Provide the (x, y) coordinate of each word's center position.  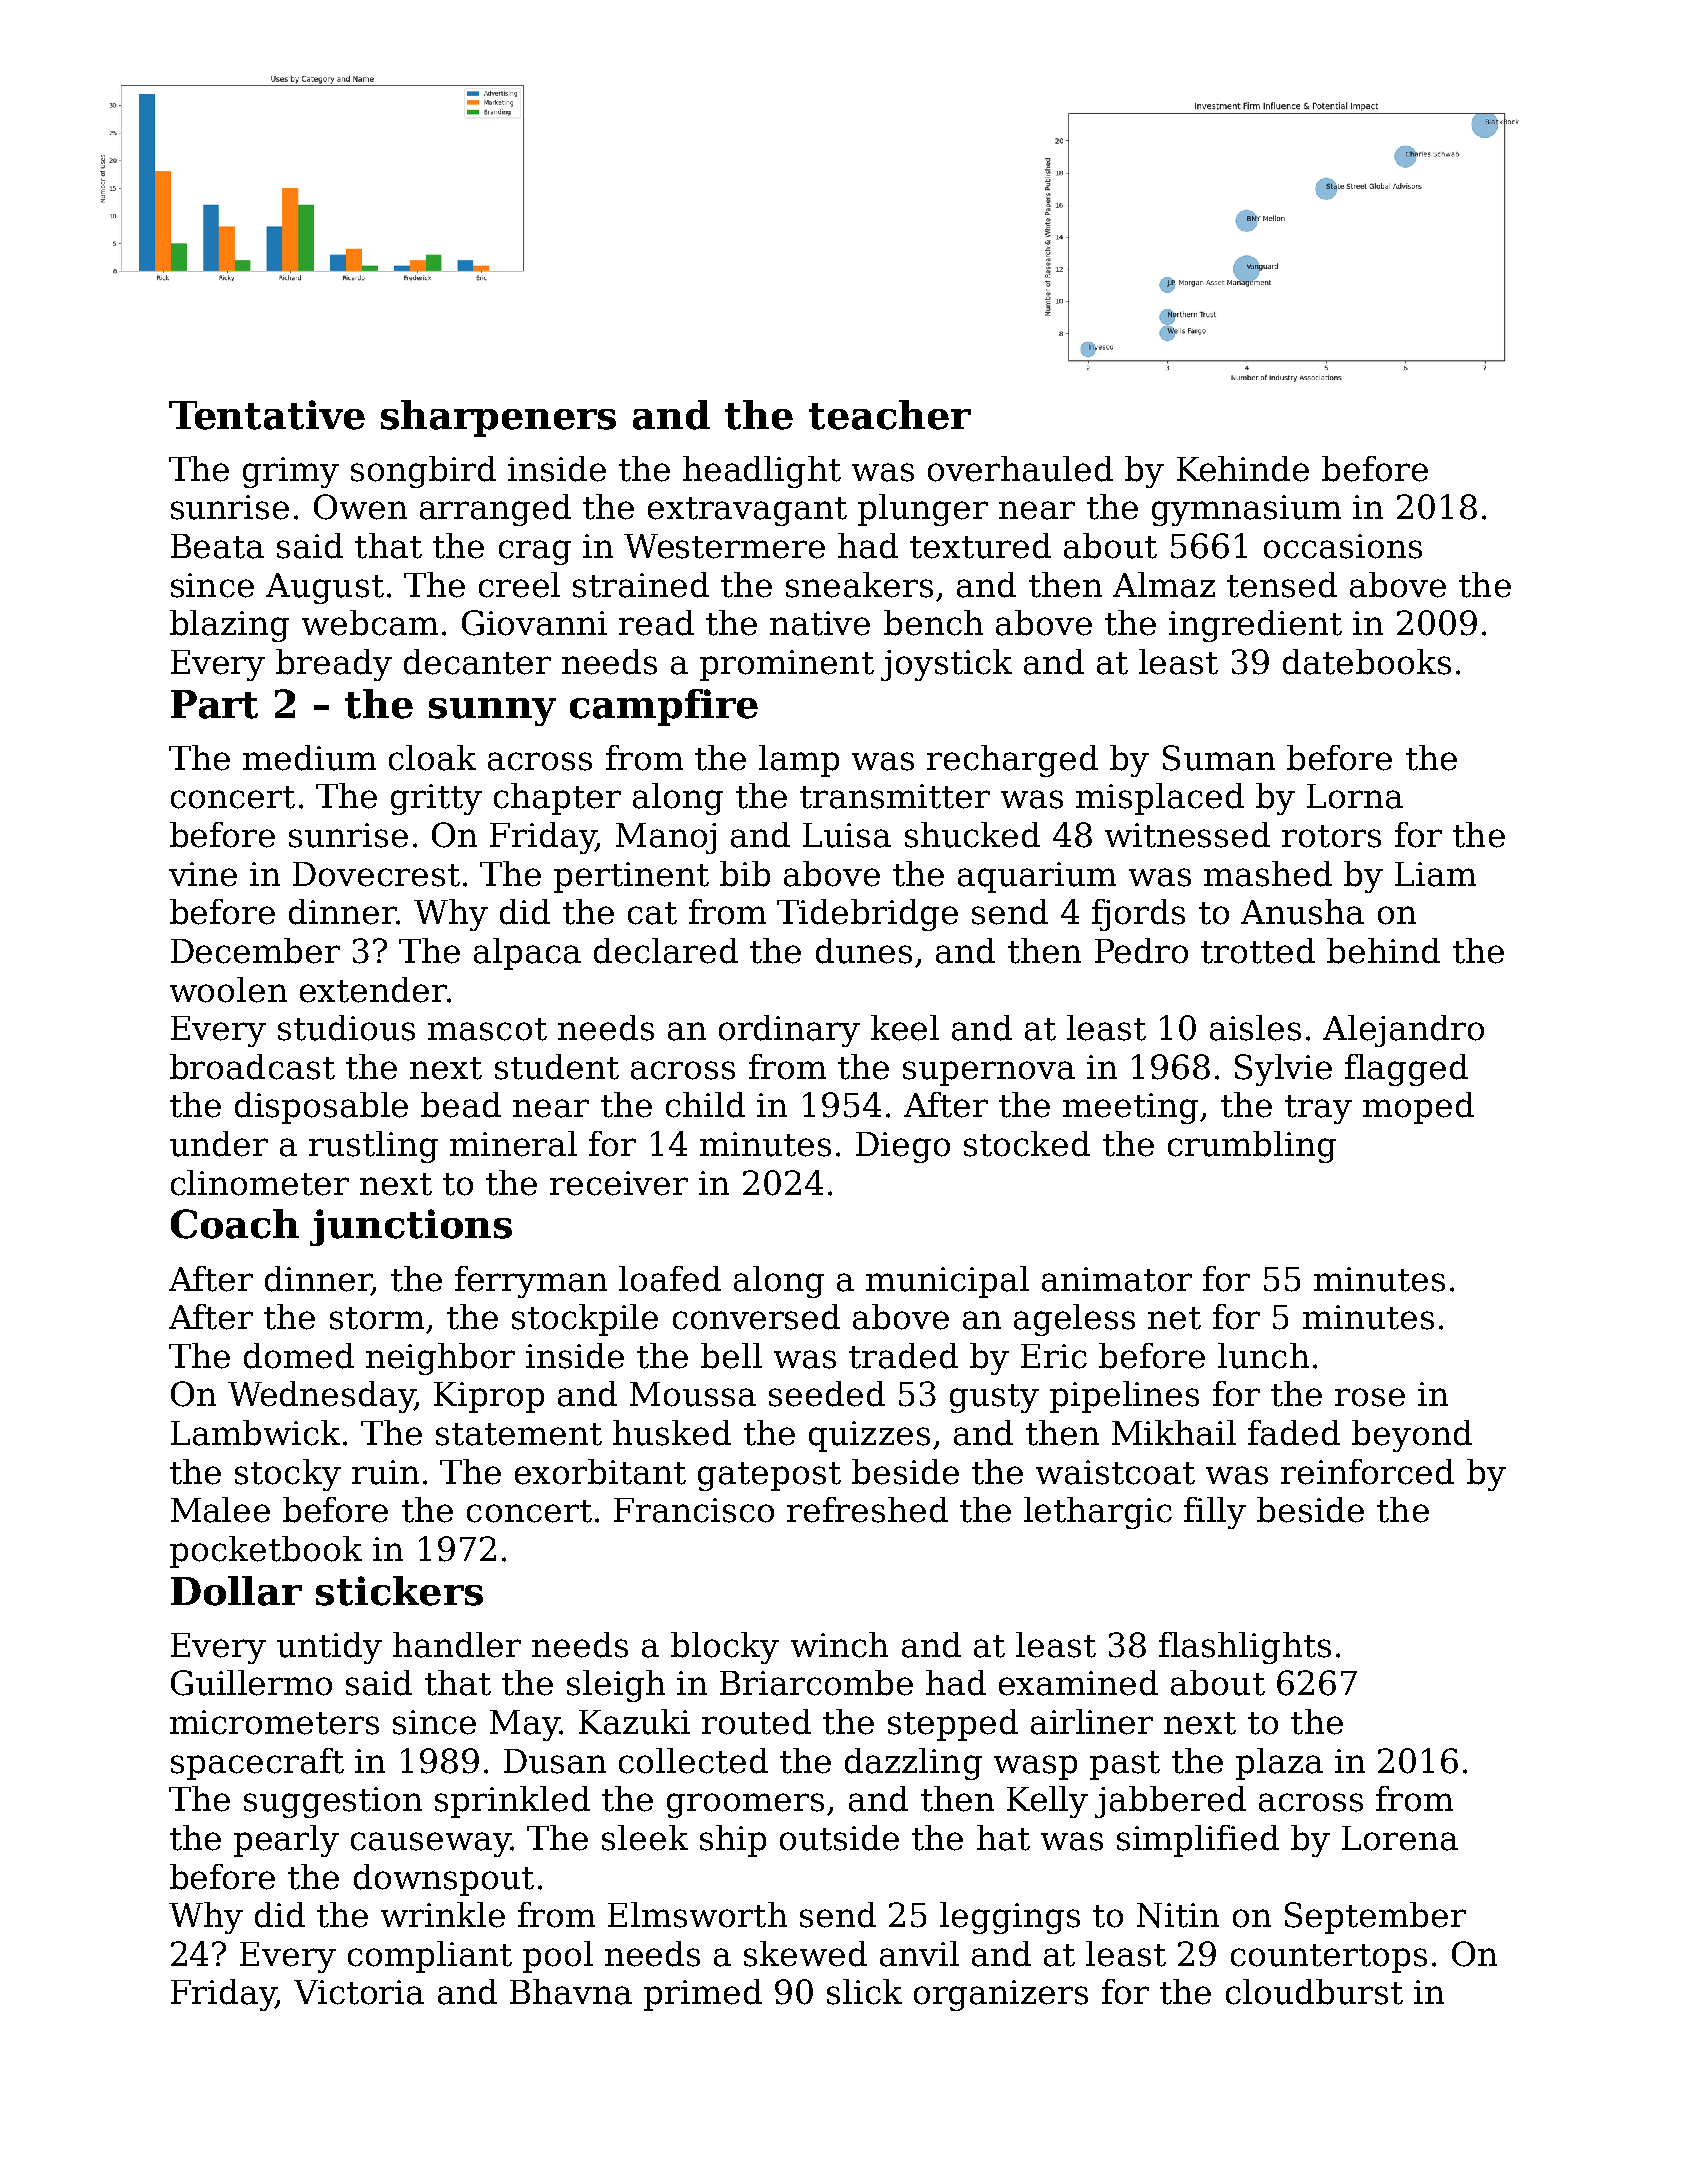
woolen (228, 990)
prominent (787, 665)
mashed (1268, 874)
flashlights (1245, 1648)
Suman (1219, 758)
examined (1078, 1683)
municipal (947, 1282)
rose (1370, 1397)
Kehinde (1243, 469)
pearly (286, 1841)
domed (299, 1356)
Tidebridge (867, 915)
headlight (762, 472)
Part (214, 704)
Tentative (267, 415)
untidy (329, 1648)
